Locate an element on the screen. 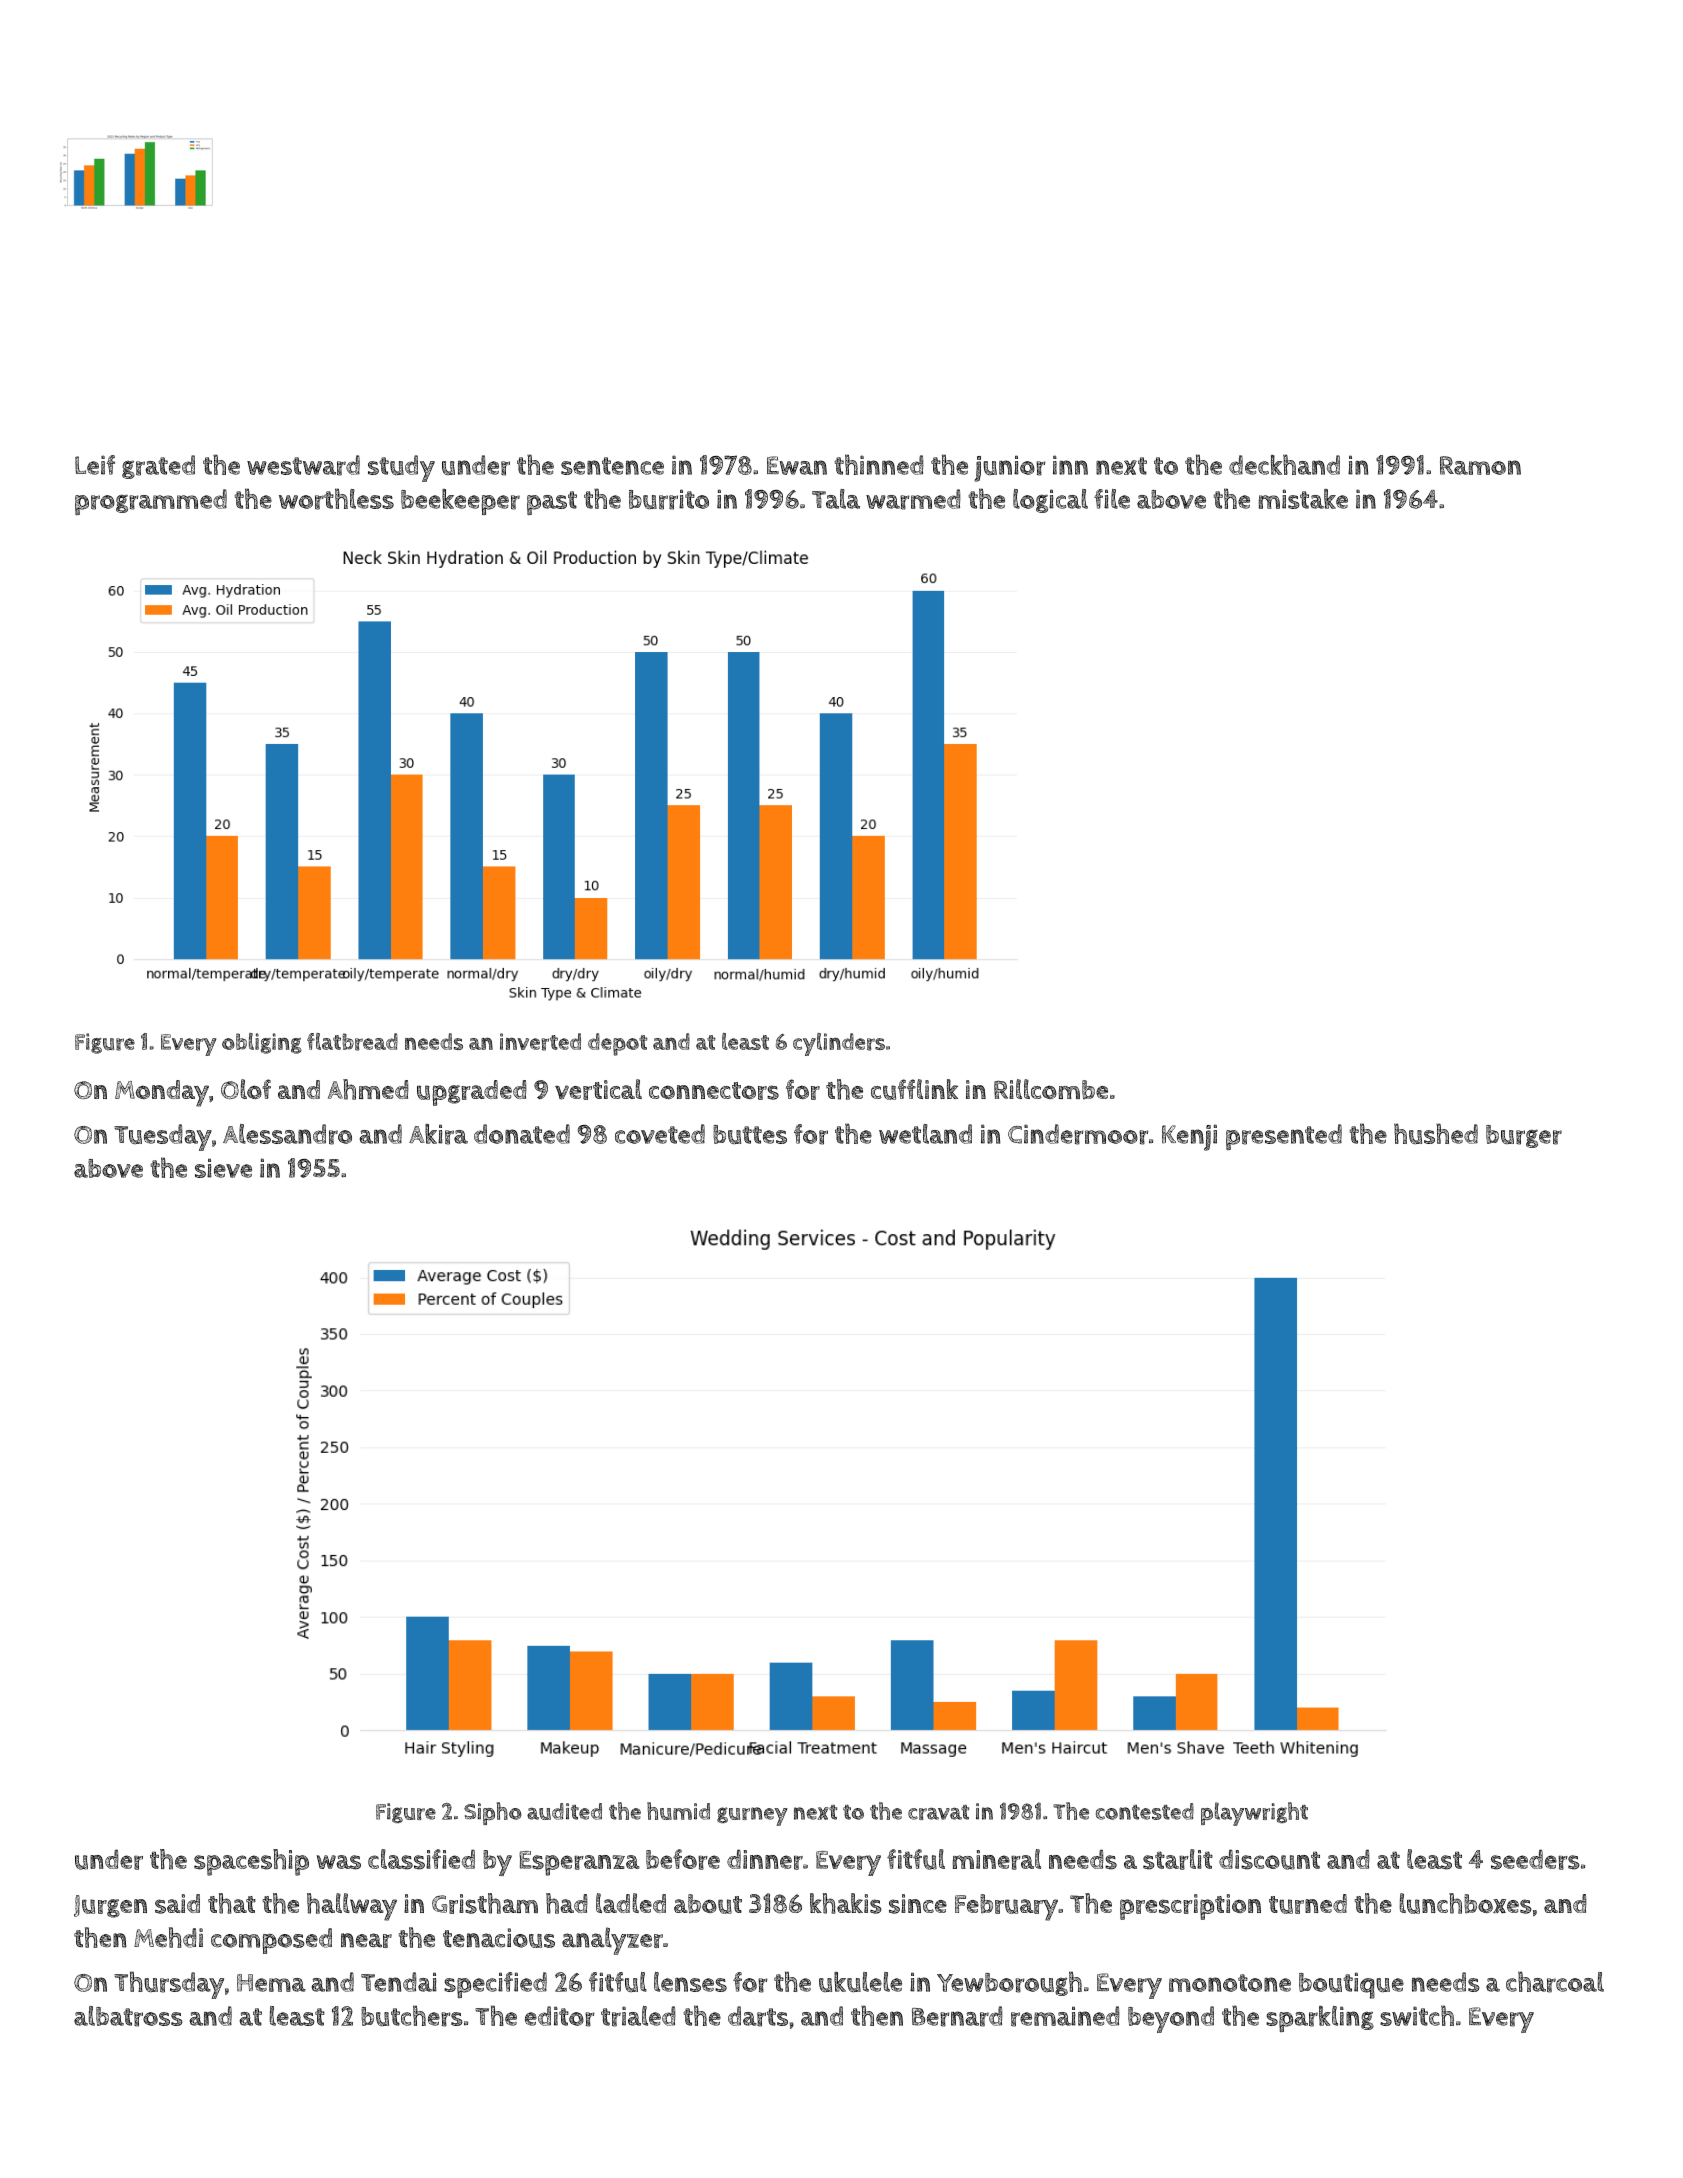  inverted is located at coordinates (540, 1042).
